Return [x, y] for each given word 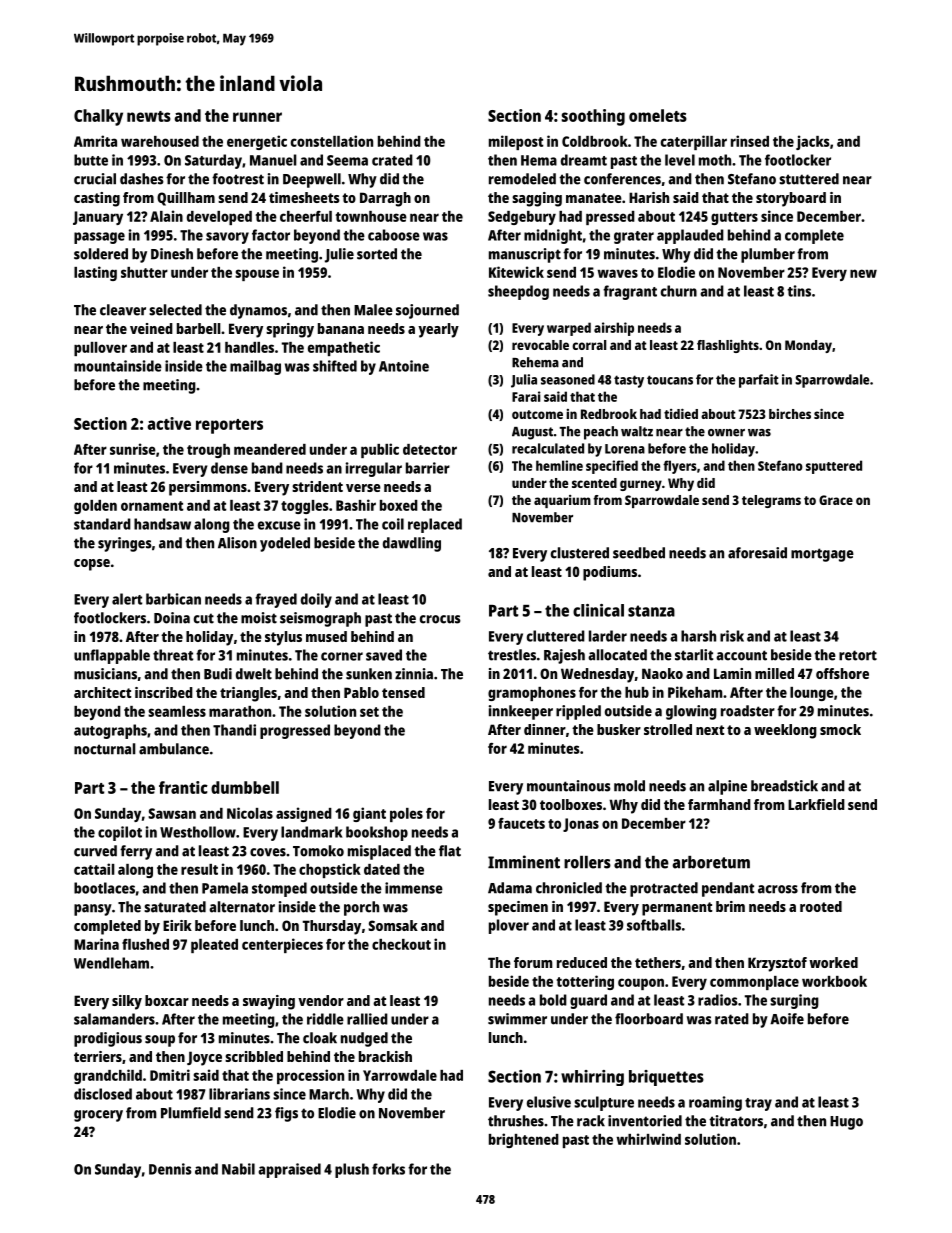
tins [799, 291]
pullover [100, 349]
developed [219, 218]
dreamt [584, 160]
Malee [373, 310]
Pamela [225, 888]
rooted [821, 906]
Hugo [846, 1123]
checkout [401, 944]
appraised [289, 1170]
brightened [524, 1140]
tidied [681, 414]
